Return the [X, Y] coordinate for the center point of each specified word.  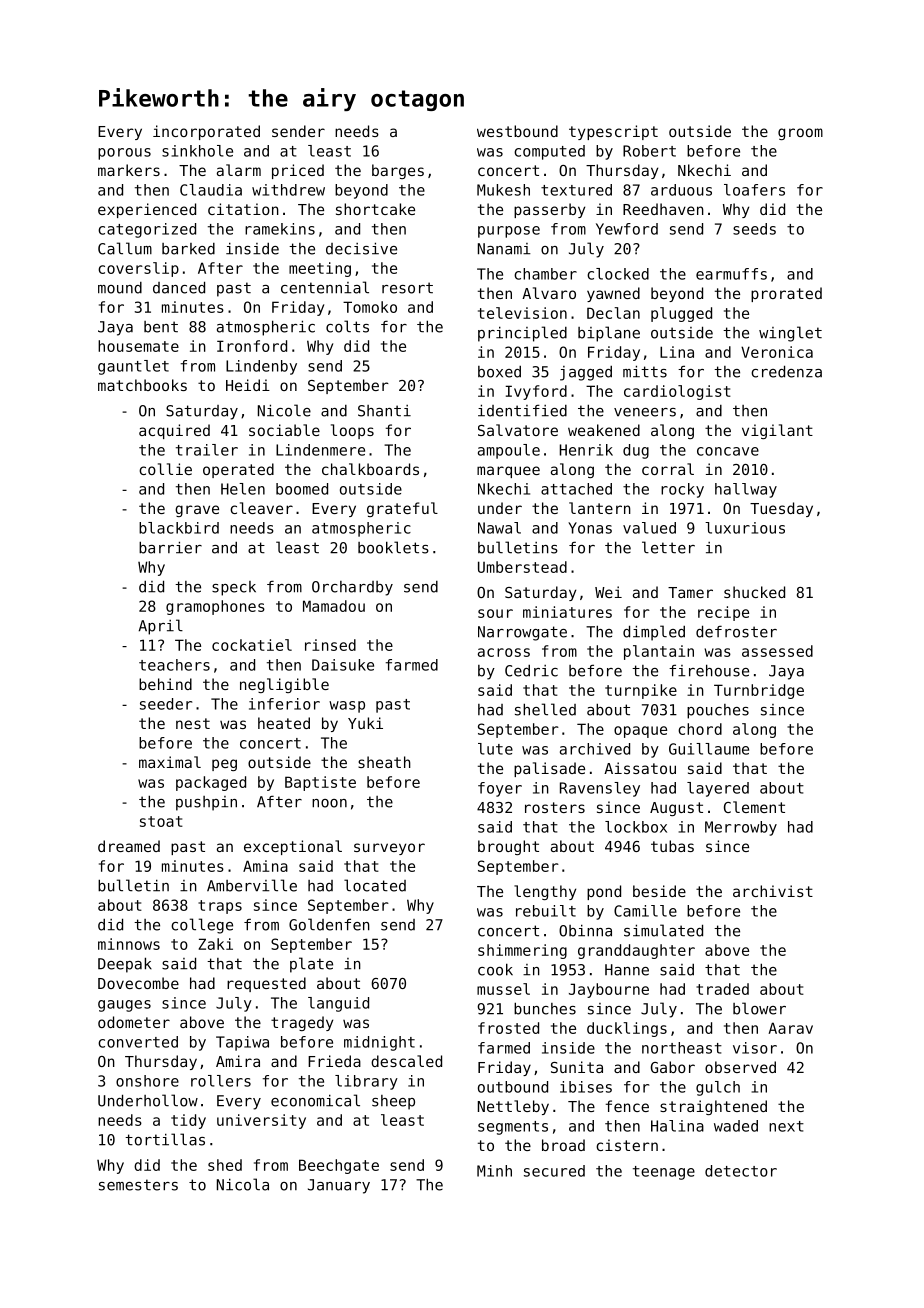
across [504, 652]
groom [800, 134]
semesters [138, 1185]
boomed [302, 489]
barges [398, 171]
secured [554, 1171]
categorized [147, 230]
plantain [659, 652]
